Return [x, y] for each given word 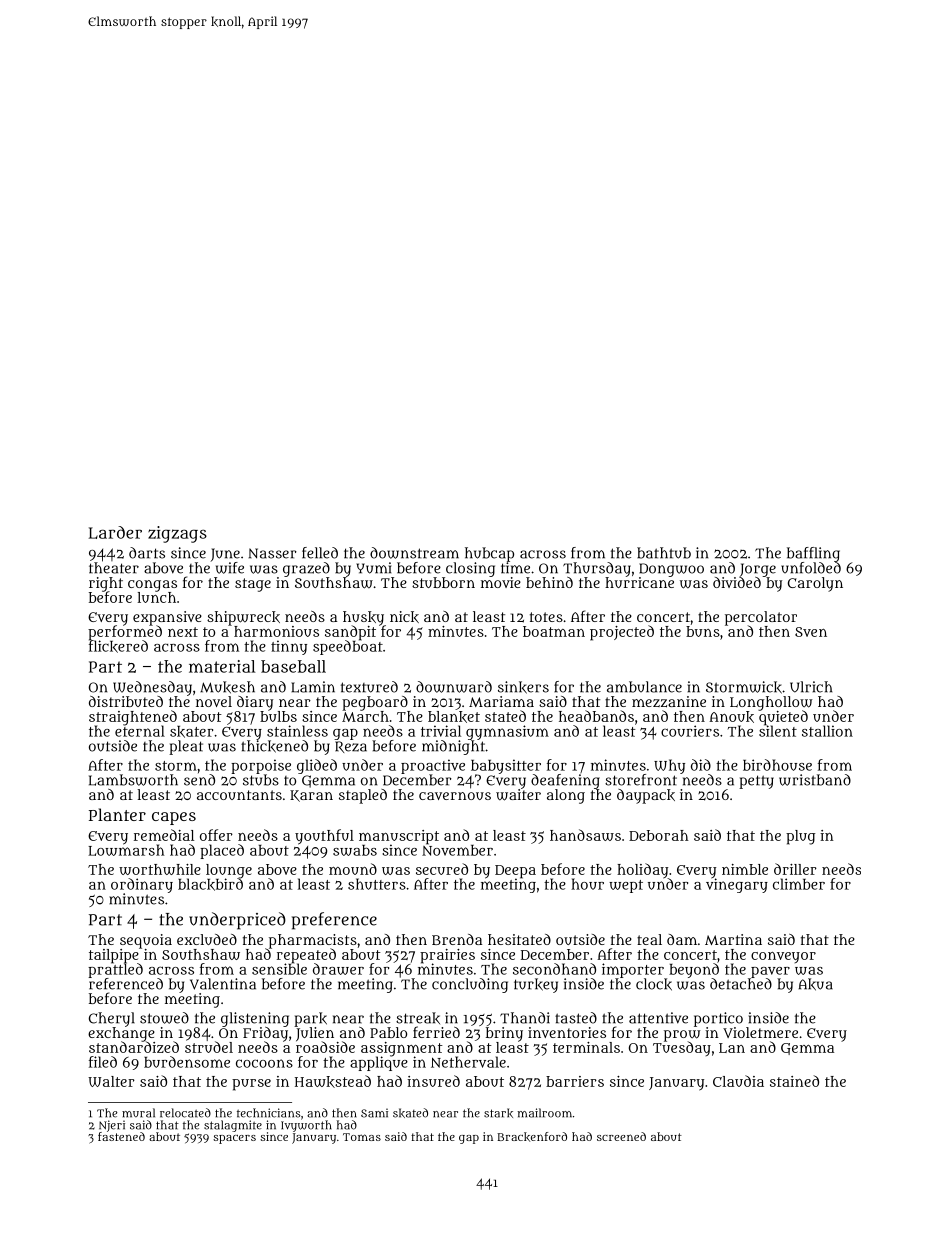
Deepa [515, 871]
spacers [234, 1139]
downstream [414, 553]
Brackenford [532, 1137]
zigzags [177, 534]
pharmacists [313, 941]
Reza [351, 747]
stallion [827, 731]
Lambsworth [133, 780]
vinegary [737, 885]
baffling [813, 554]
